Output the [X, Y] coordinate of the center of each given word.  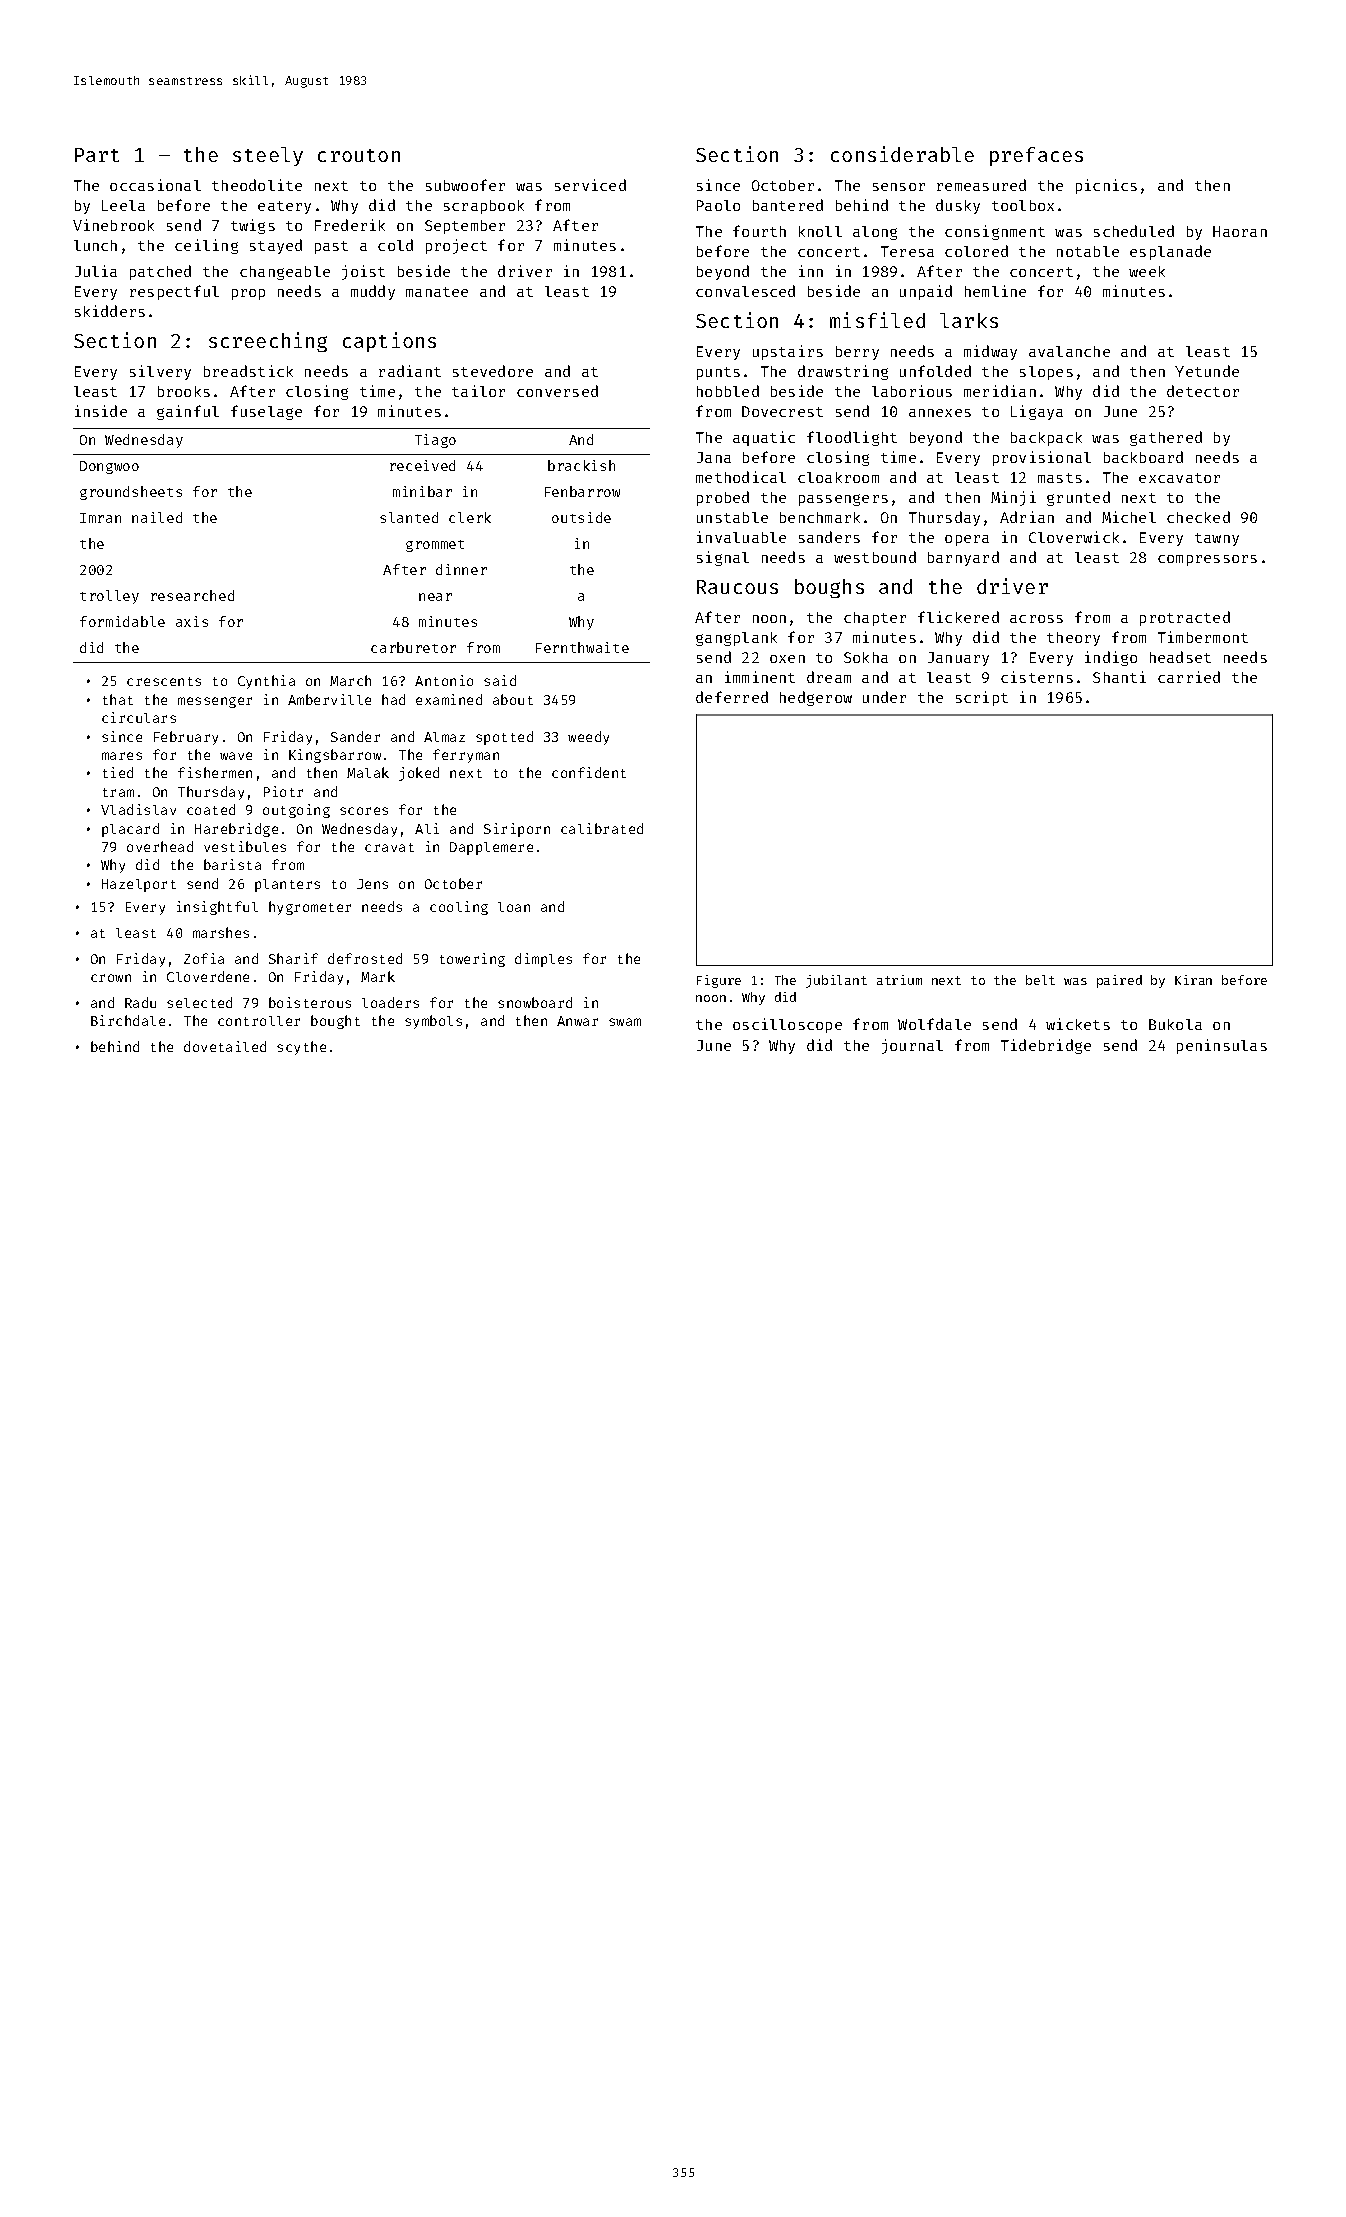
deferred [732, 697]
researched [192, 595]
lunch [95, 245]
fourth [759, 231]
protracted [1185, 618]
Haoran [1240, 231]
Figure [719, 981]
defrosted [365, 958]
